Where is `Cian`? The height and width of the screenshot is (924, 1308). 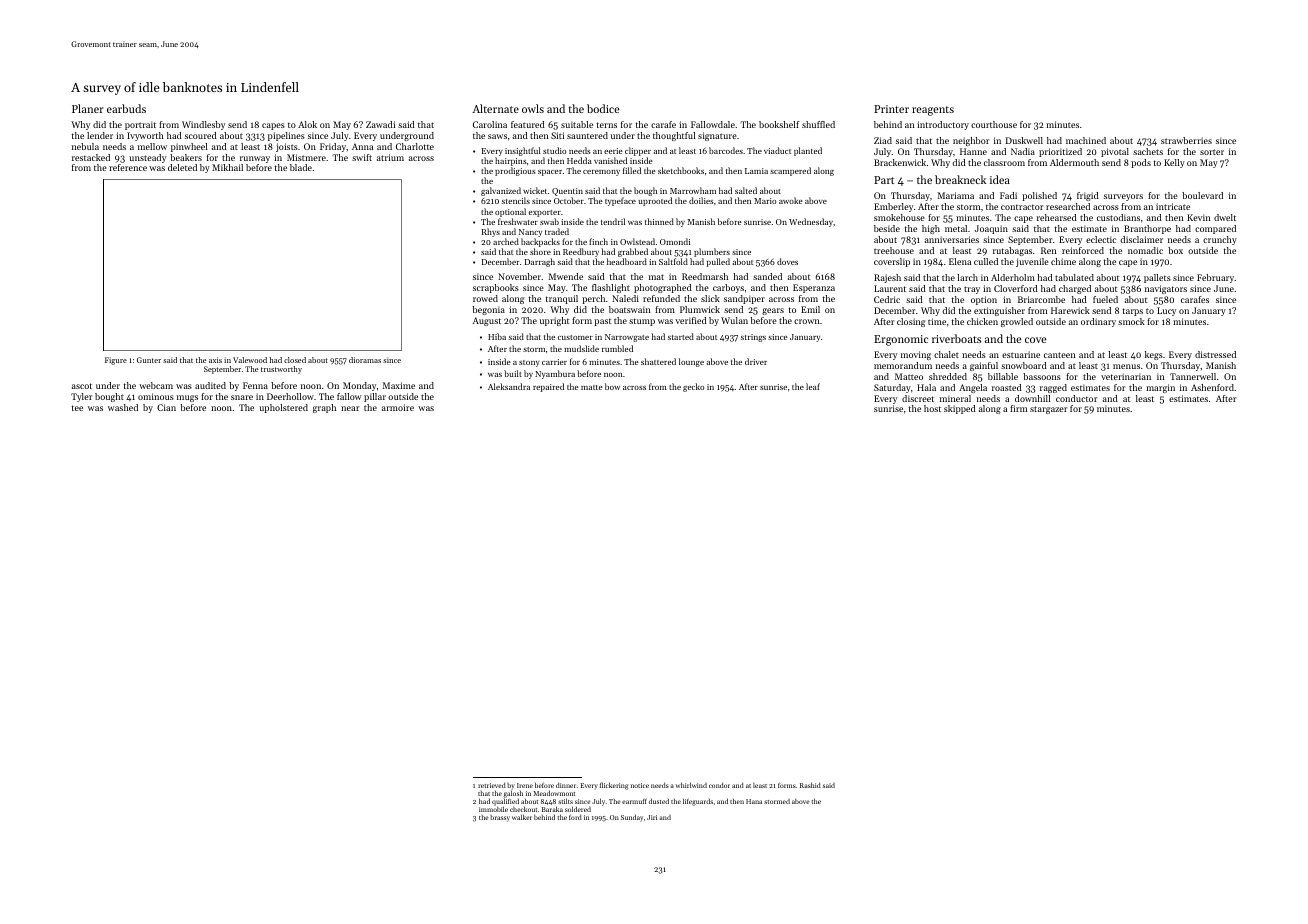
Cian is located at coordinates (166, 407).
